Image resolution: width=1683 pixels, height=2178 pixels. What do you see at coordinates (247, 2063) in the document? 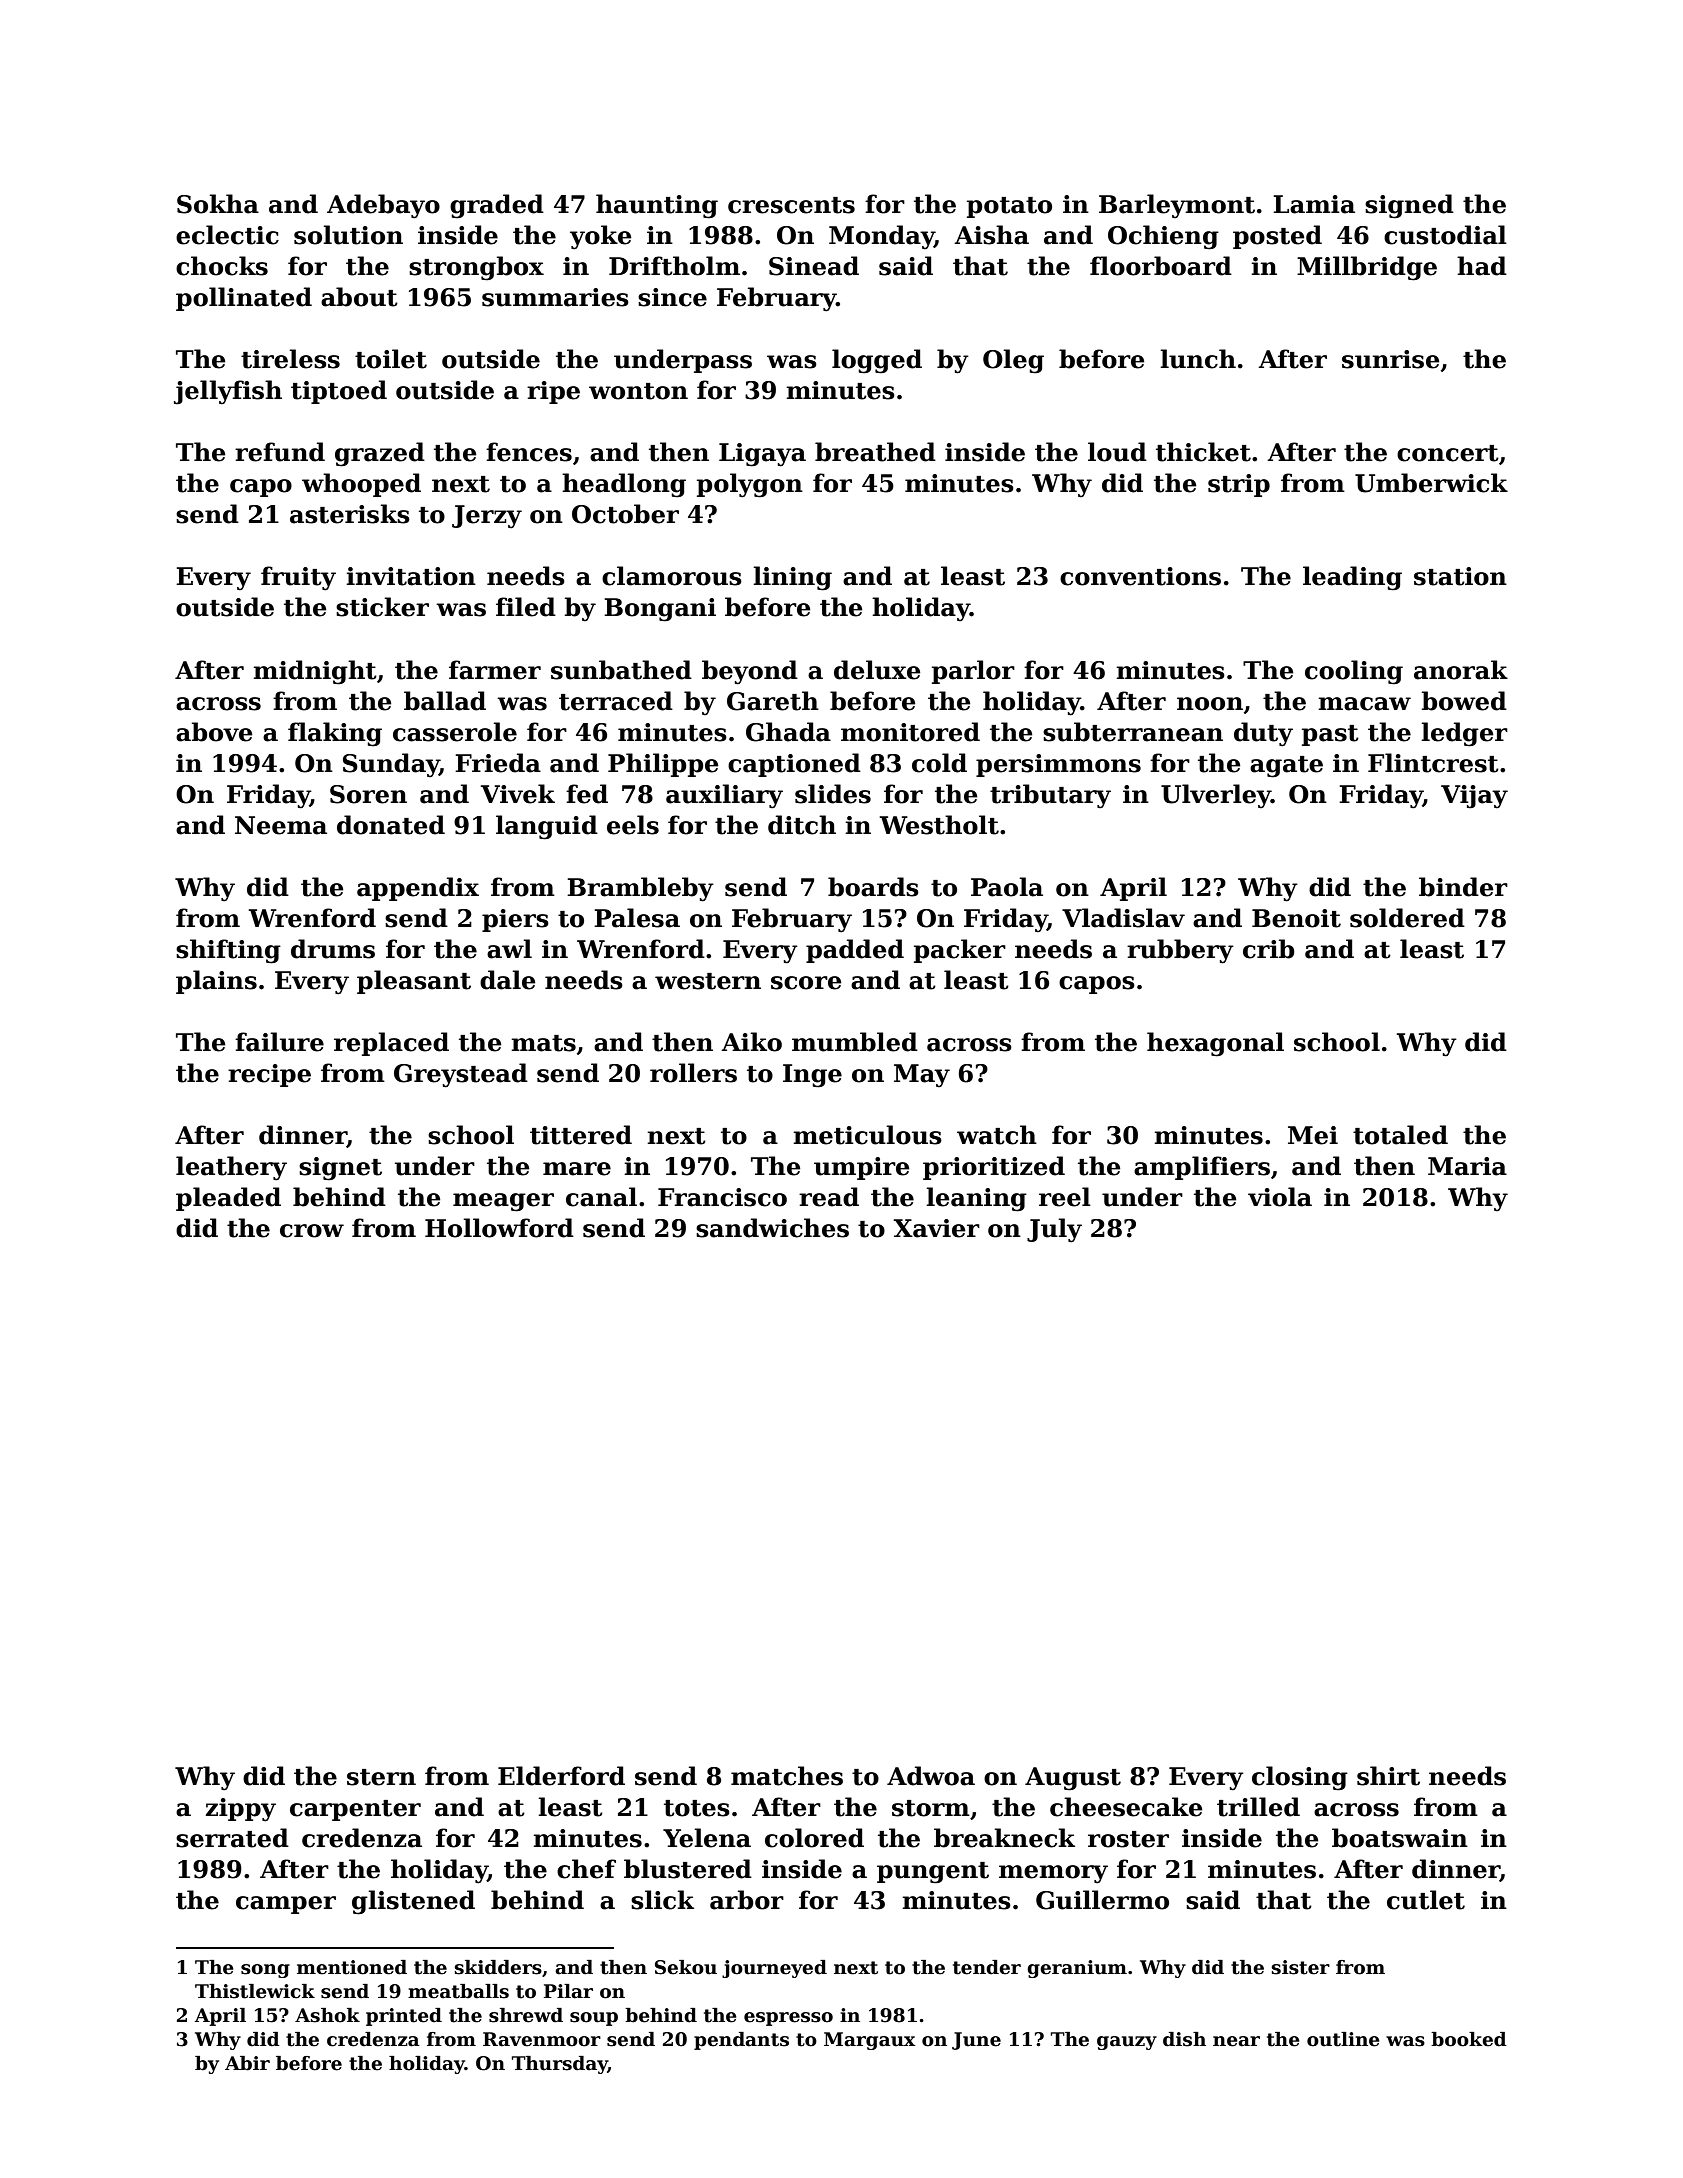
I see `Abir` at bounding box center [247, 2063].
